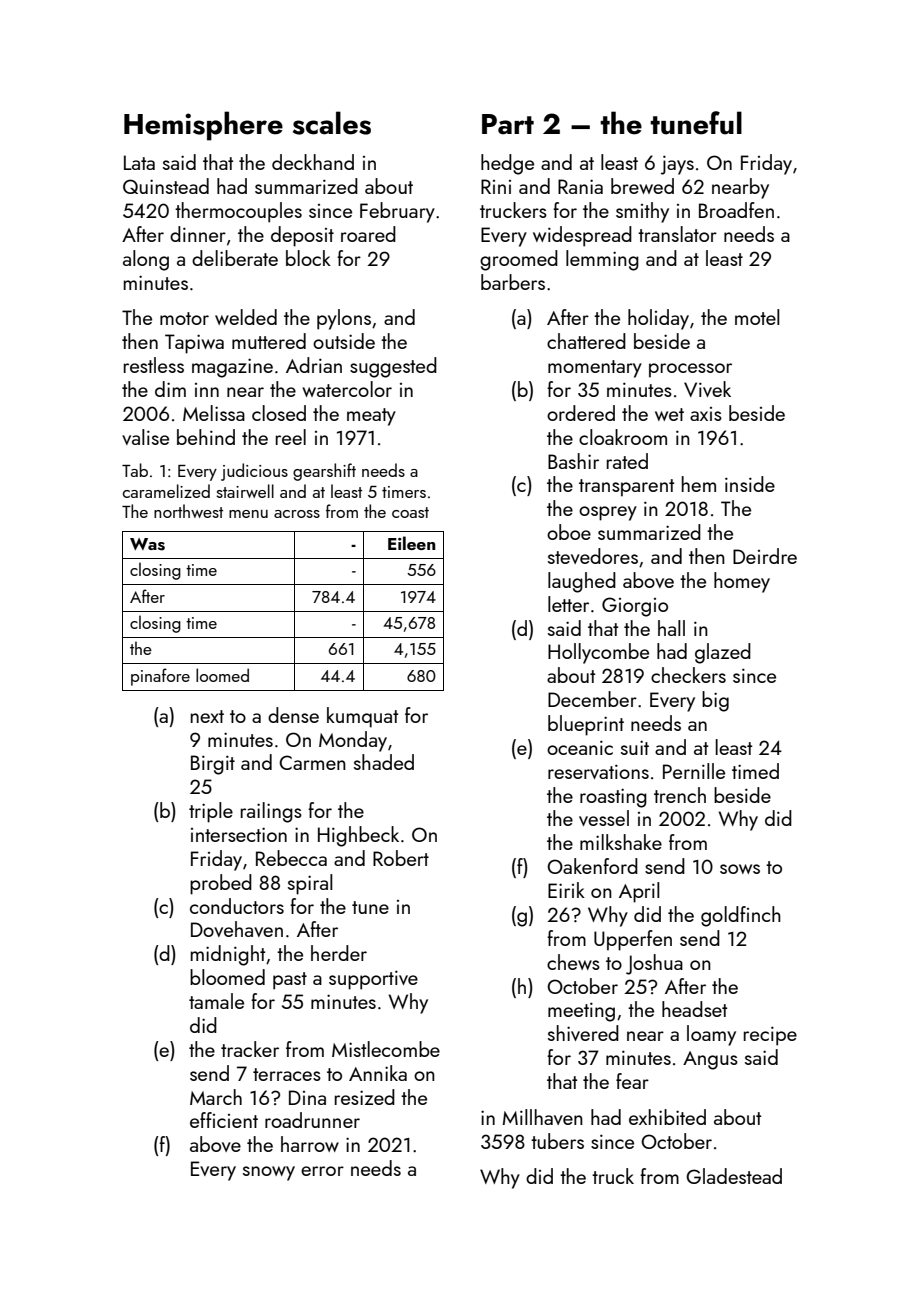 This screenshot has width=924, height=1314. What do you see at coordinates (362, 717) in the screenshot?
I see `kumquat` at bounding box center [362, 717].
